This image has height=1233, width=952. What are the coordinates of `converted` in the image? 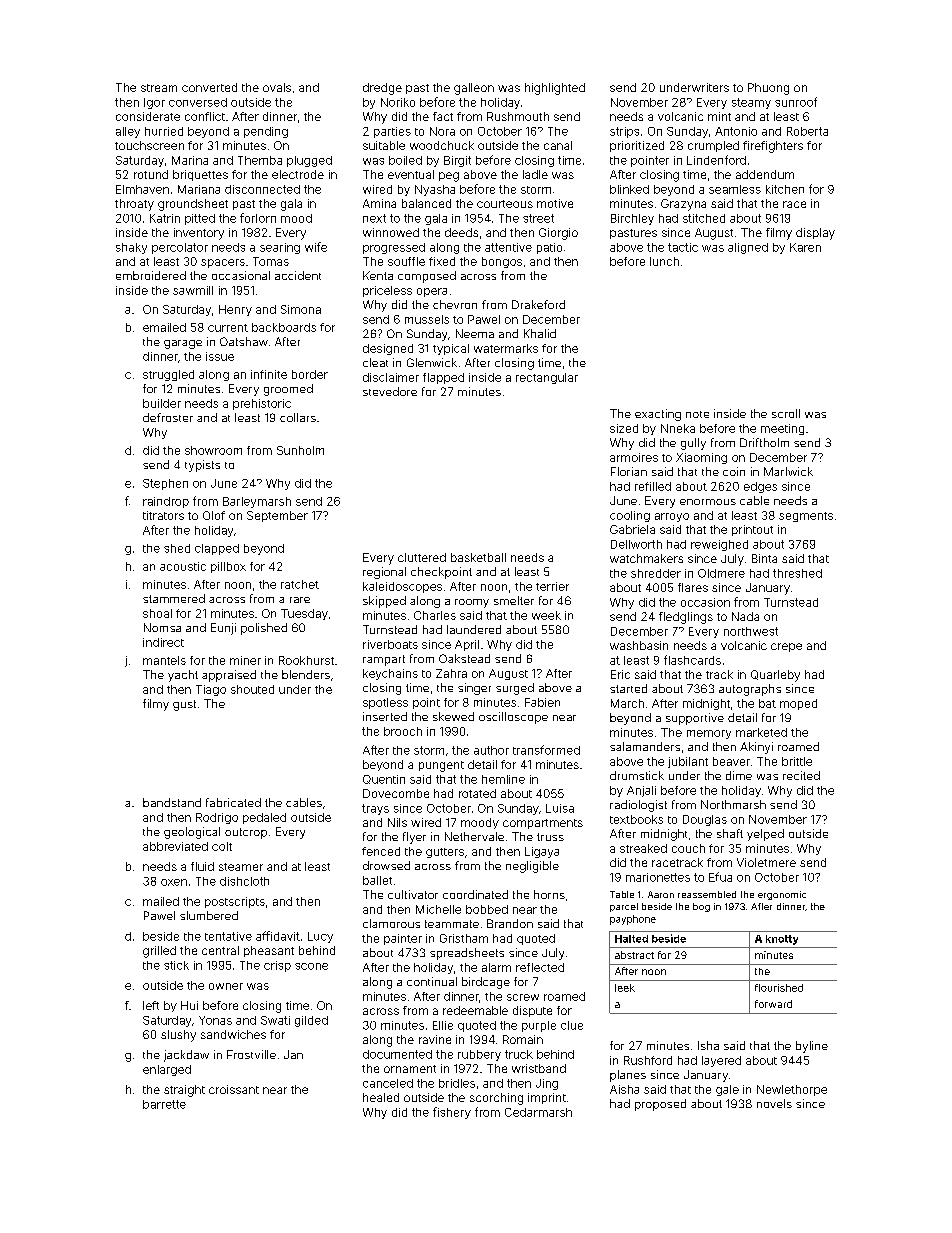 It's located at (209, 87).
